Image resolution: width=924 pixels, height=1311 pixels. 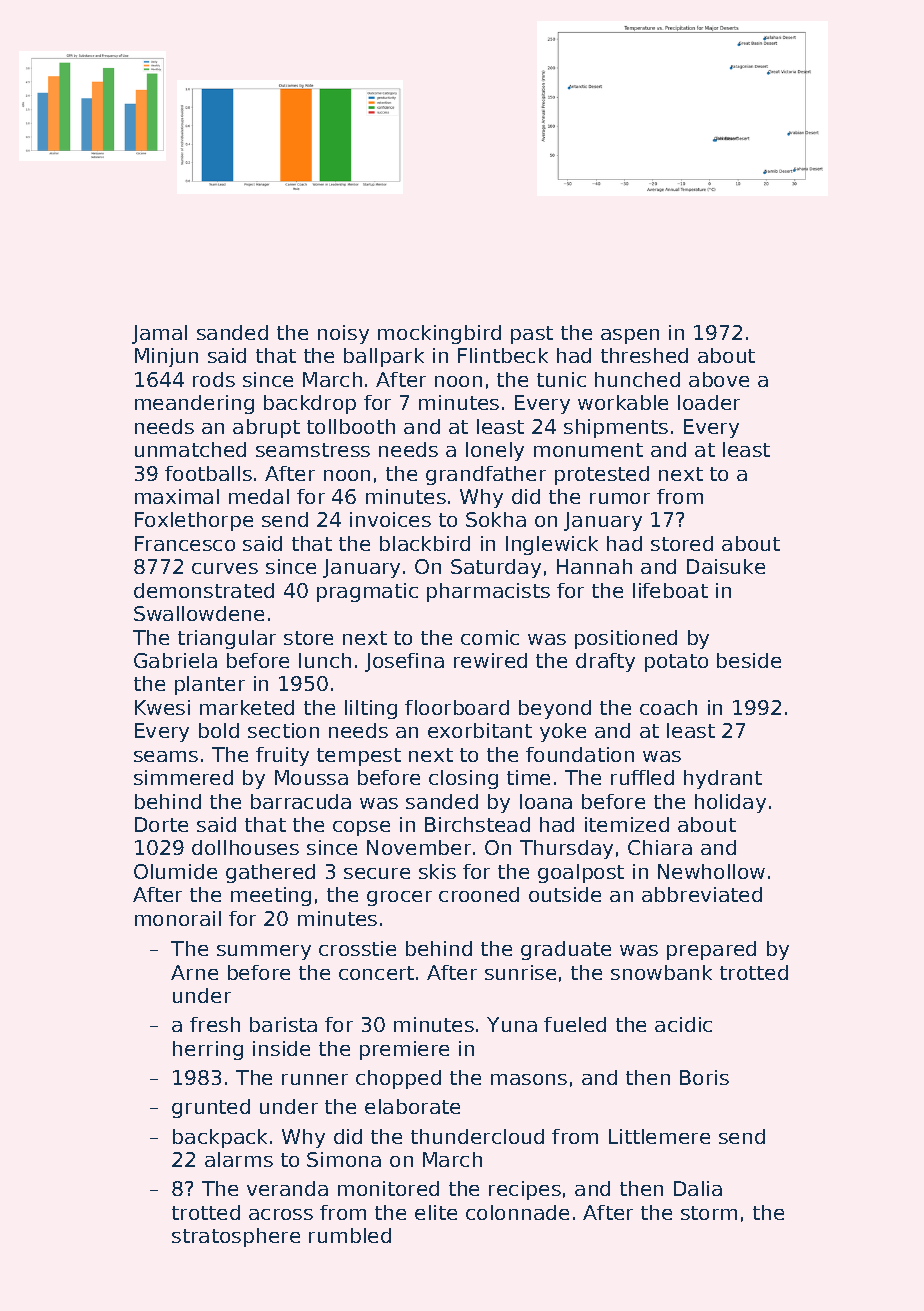 I want to click on storm, so click(x=709, y=1213).
